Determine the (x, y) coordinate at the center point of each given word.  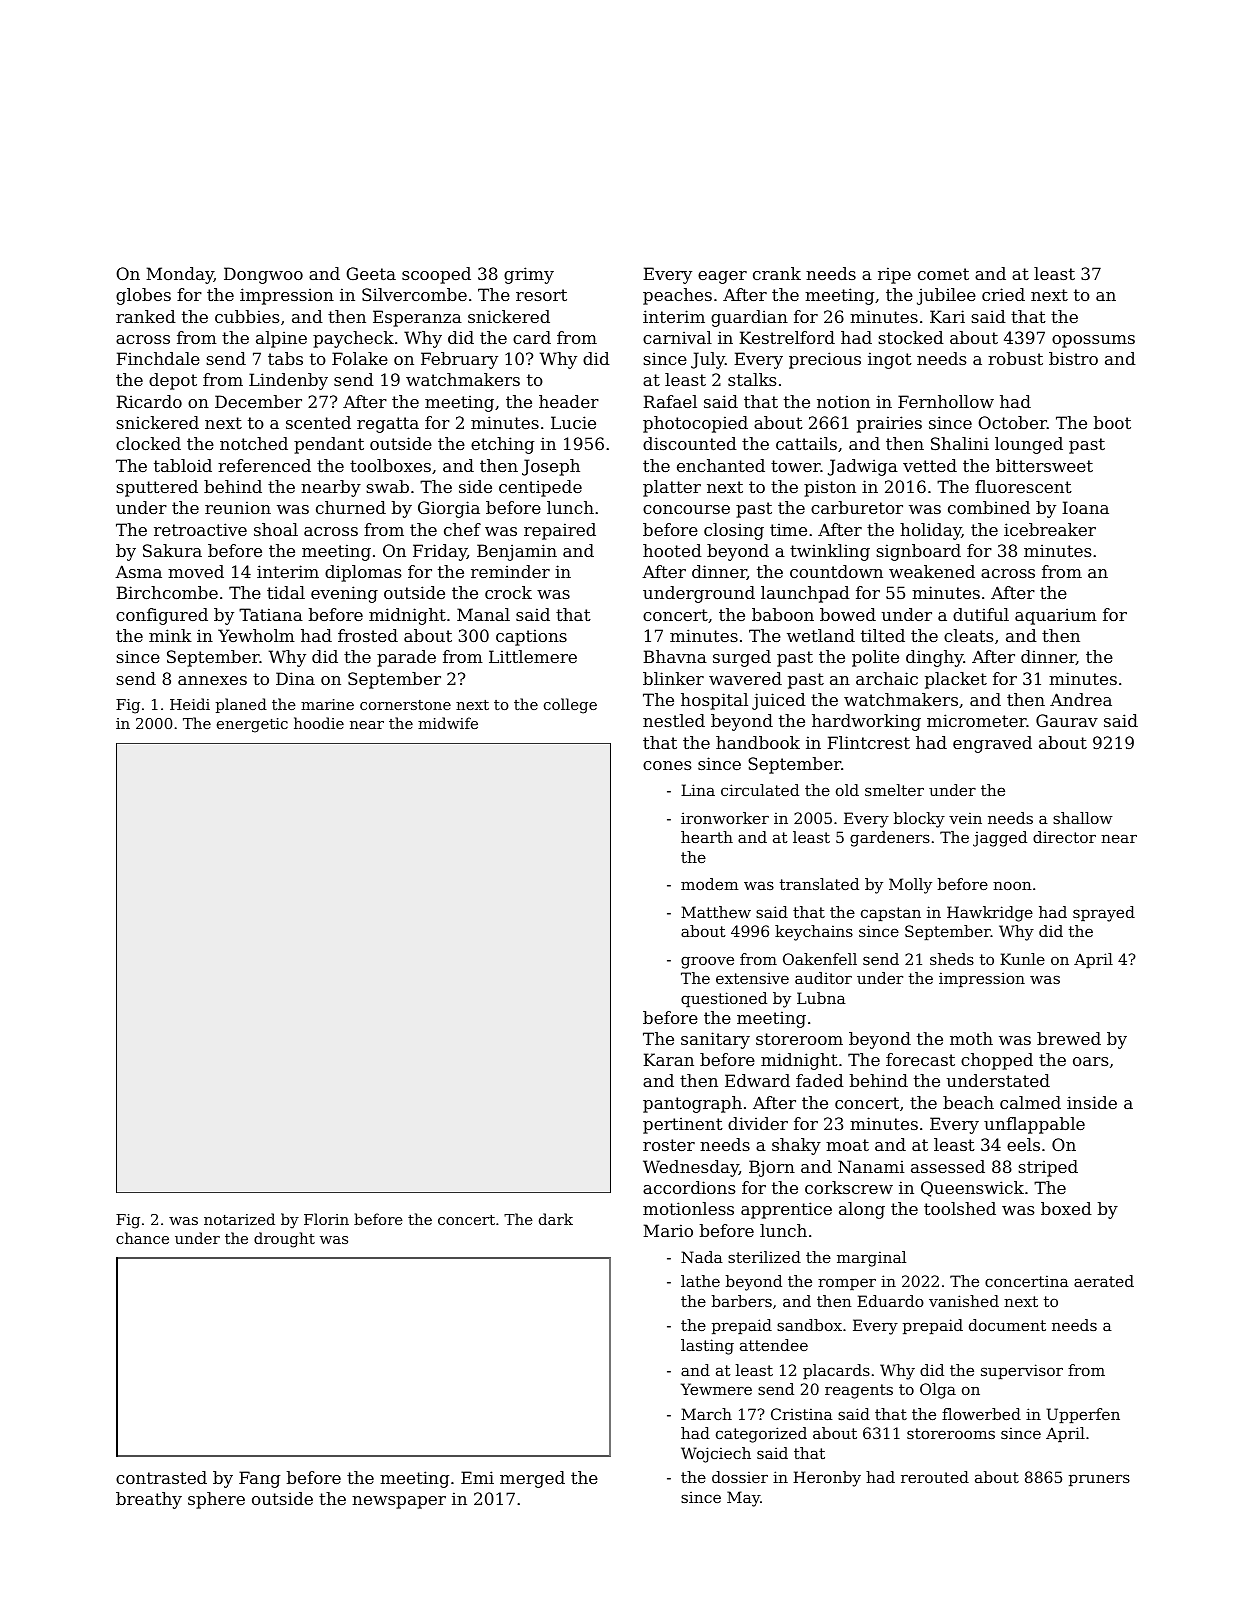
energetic (252, 725)
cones (667, 765)
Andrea (1081, 699)
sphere (216, 1500)
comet (943, 274)
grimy (529, 275)
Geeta (371, 273)
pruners (1099, 1480)
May (743, 1499)
